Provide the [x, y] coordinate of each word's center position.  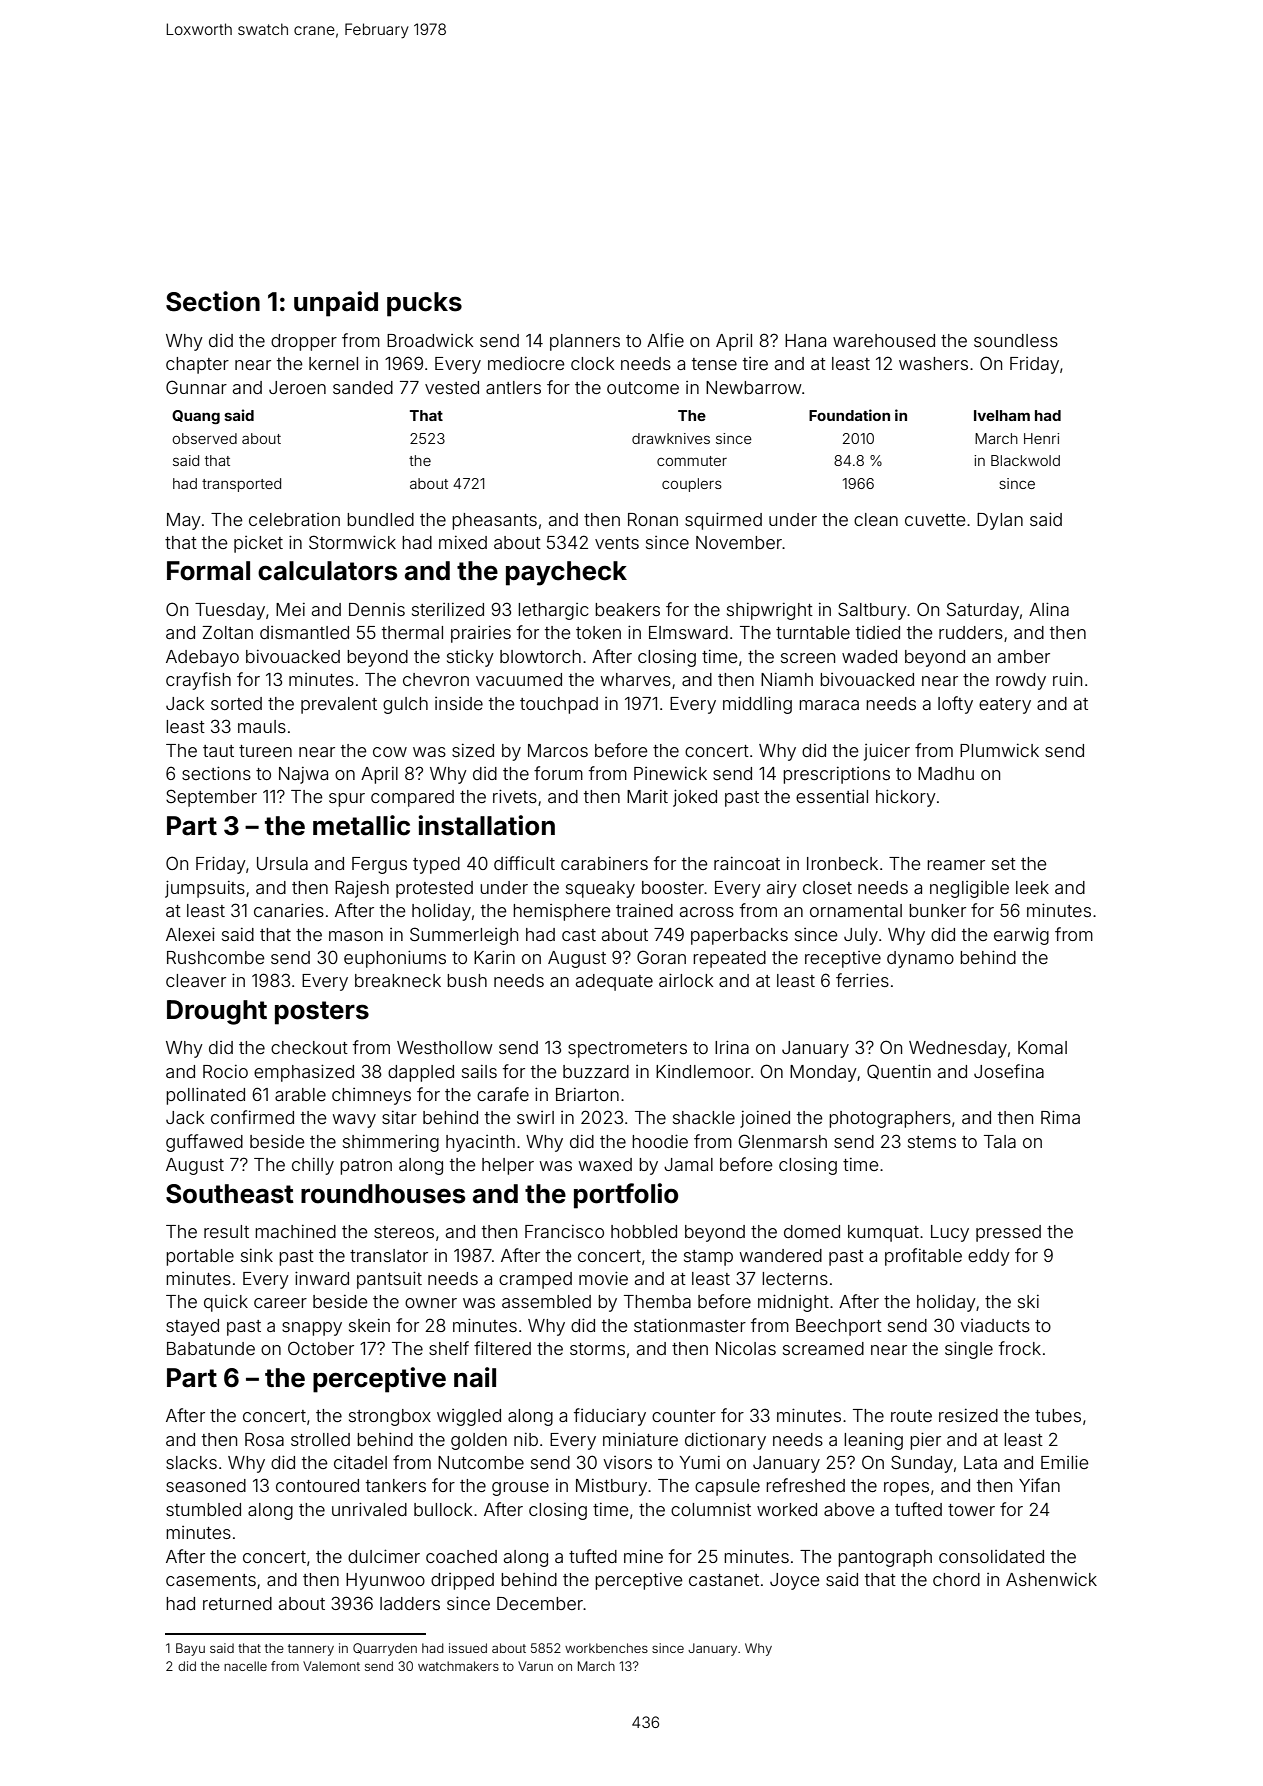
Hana [805, 340]
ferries [862, 980]
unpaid [336, 304]
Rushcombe [215, 957]
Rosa [264, 1439]
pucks [424, 304]
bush [467, 980]
